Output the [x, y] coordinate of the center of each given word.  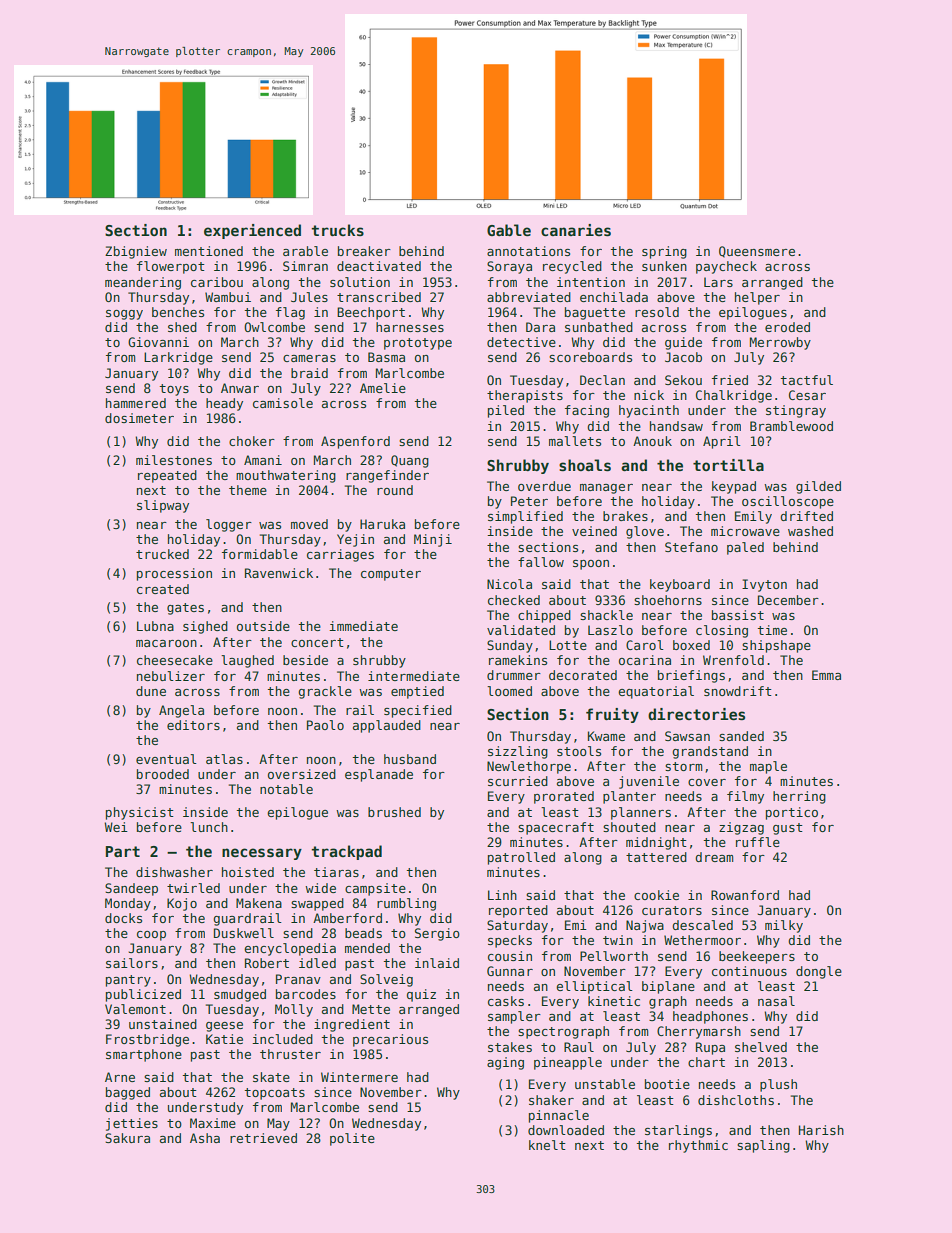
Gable [509, 230]
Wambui [228, 297]
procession [174, 574]
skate [271, 1077]
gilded [818, 487]
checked [514, 600]
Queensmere [757, 252]
